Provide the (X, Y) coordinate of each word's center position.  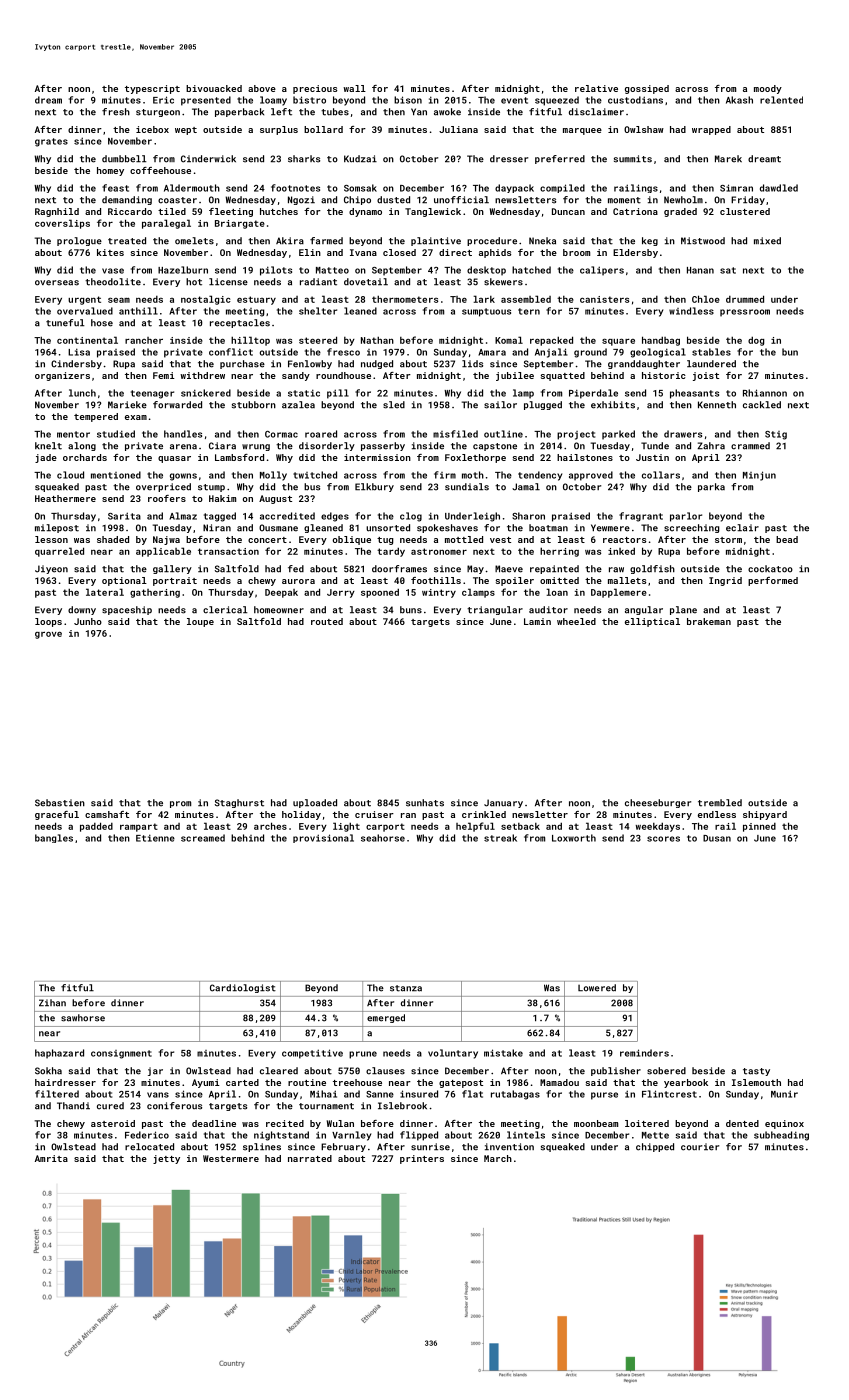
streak (500, 838)
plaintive (436, 241)
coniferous (174, 1106)
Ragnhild (57, 212)
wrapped (711, 130)
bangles (54, 838)
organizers (62, 376)
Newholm (683, 200)
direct (455, 252)
